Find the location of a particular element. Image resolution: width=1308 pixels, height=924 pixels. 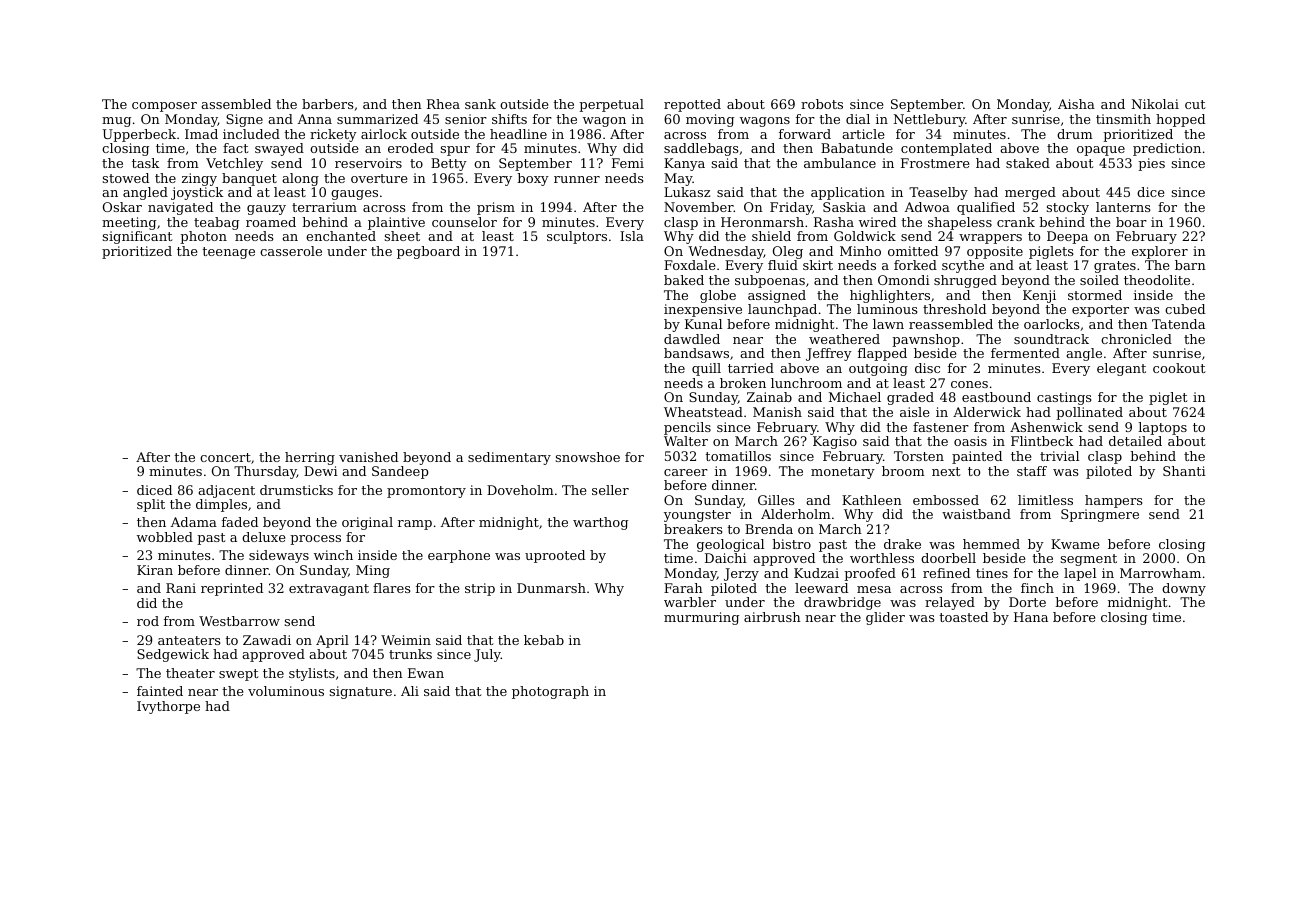

finch is located at coordinates (1037, 588).
